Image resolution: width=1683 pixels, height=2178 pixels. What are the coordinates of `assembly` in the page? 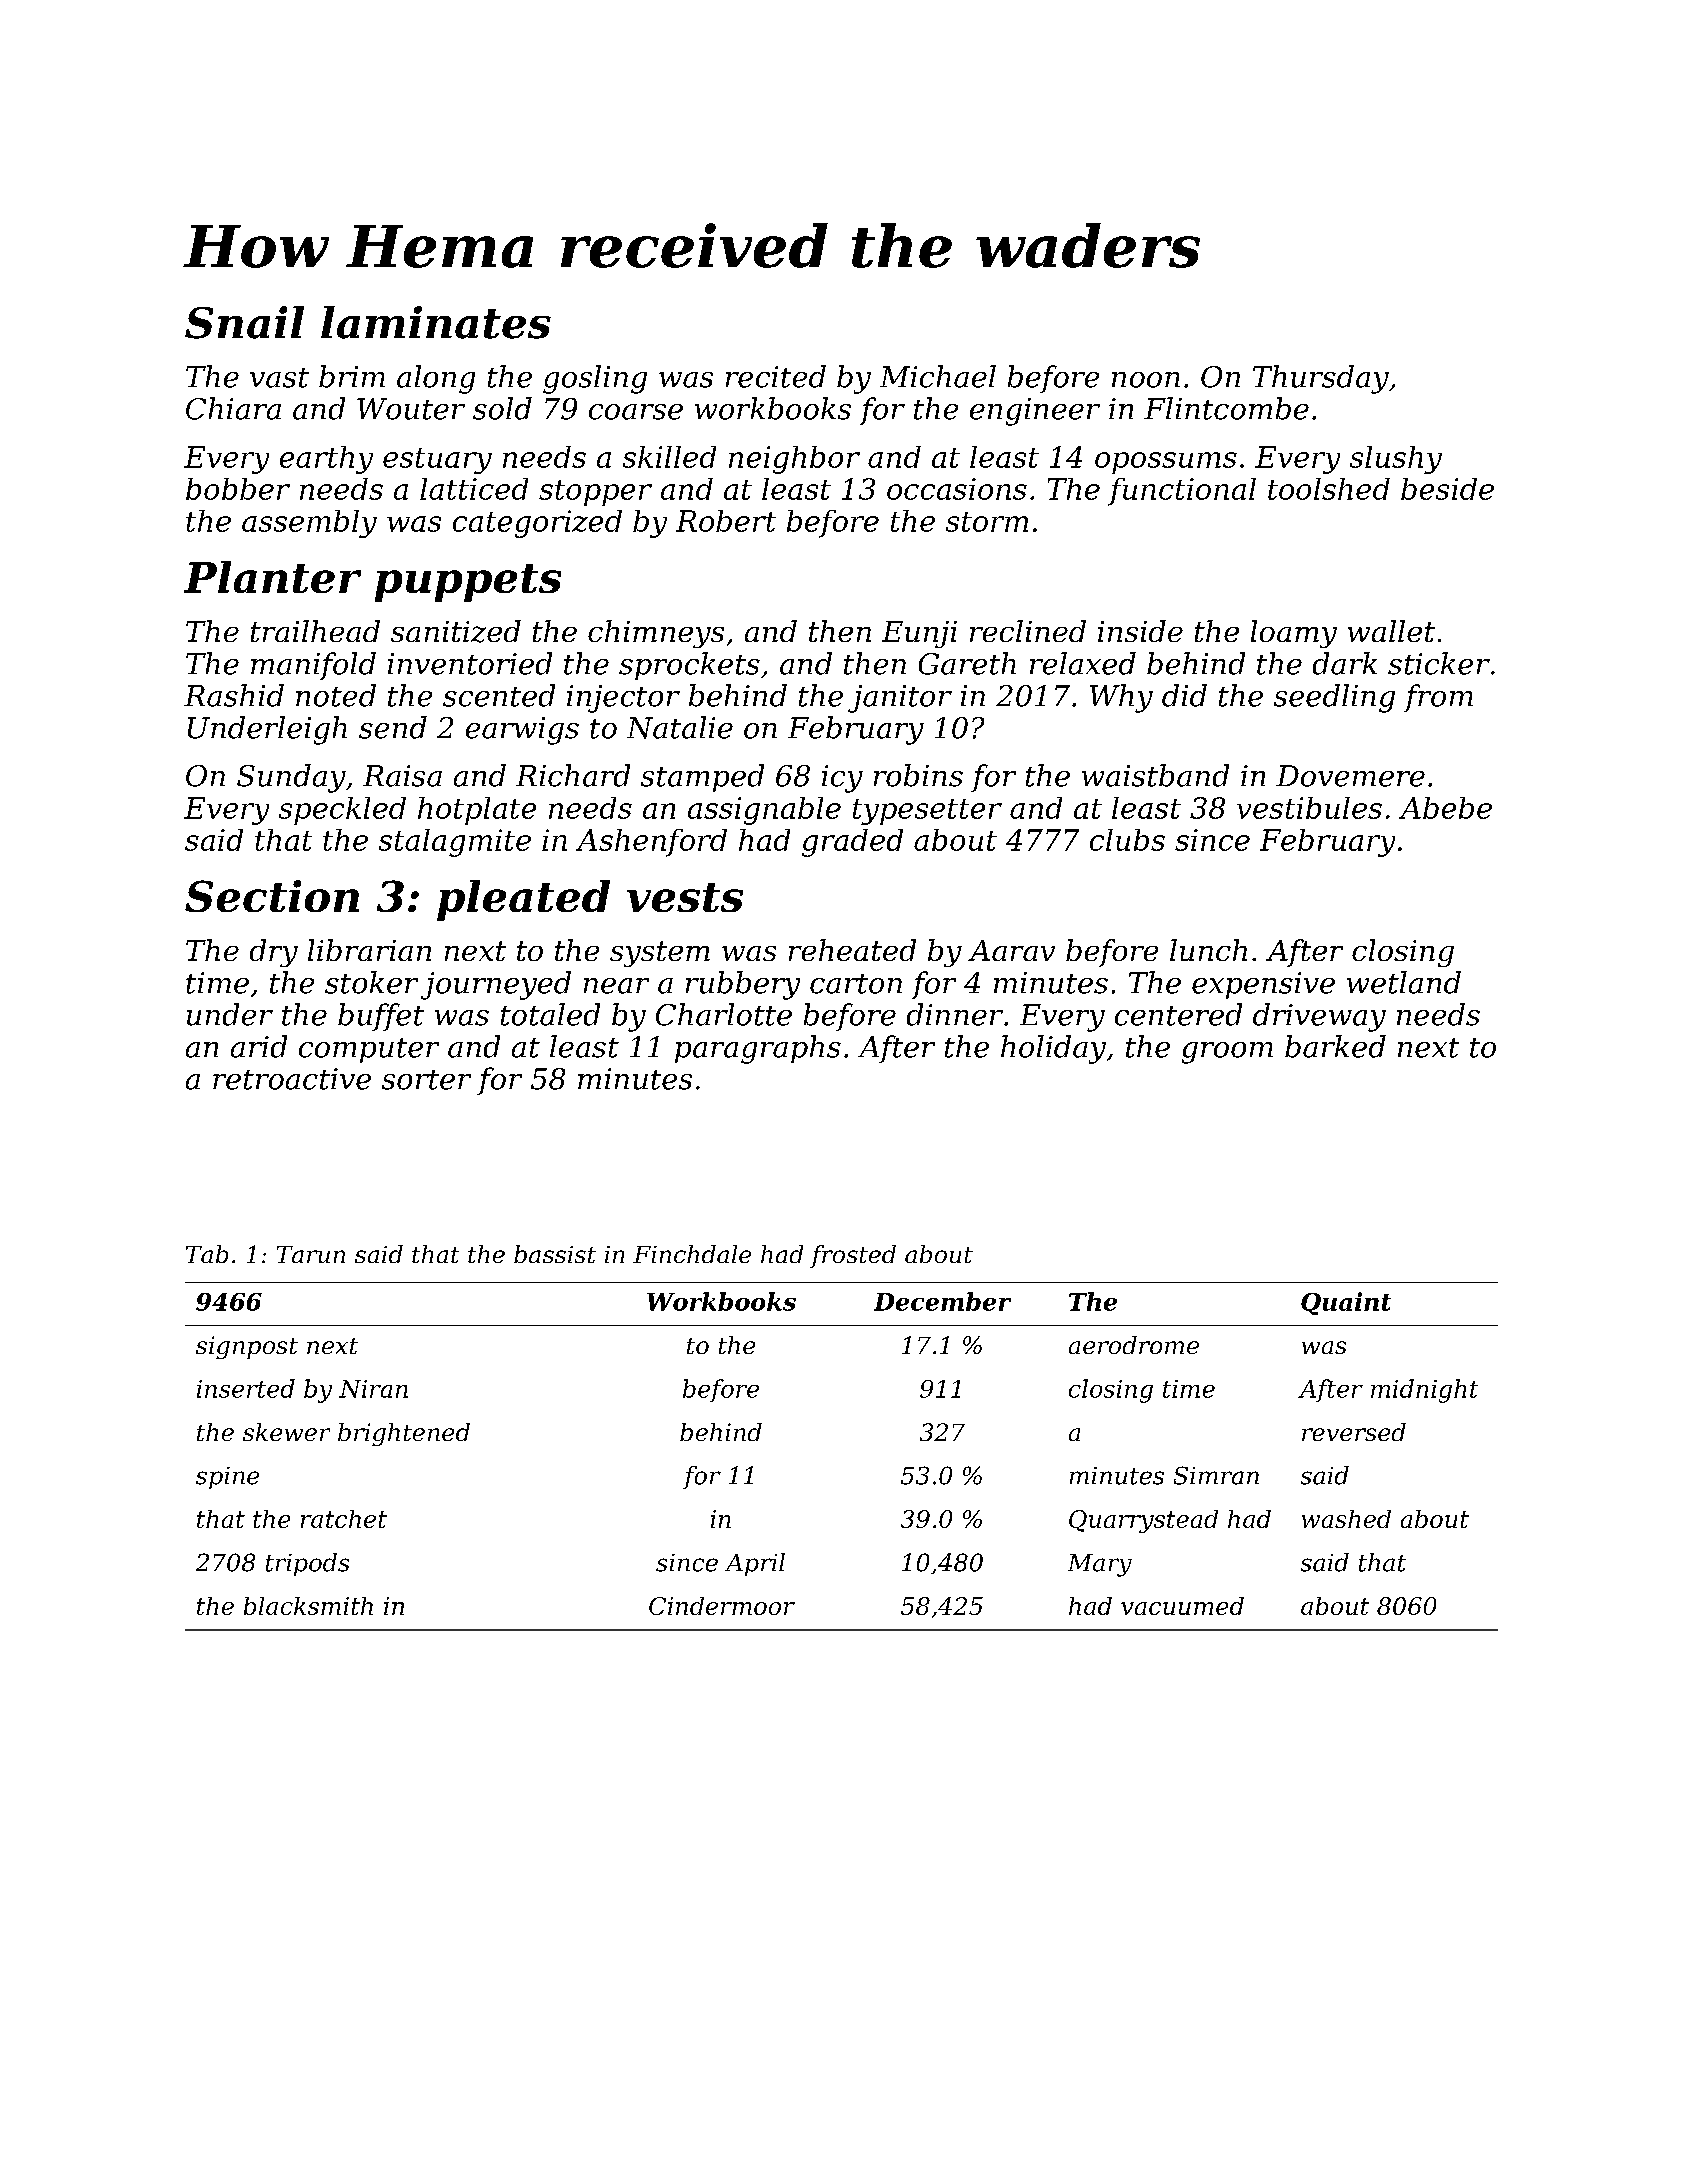 It's located at (309, 524).
